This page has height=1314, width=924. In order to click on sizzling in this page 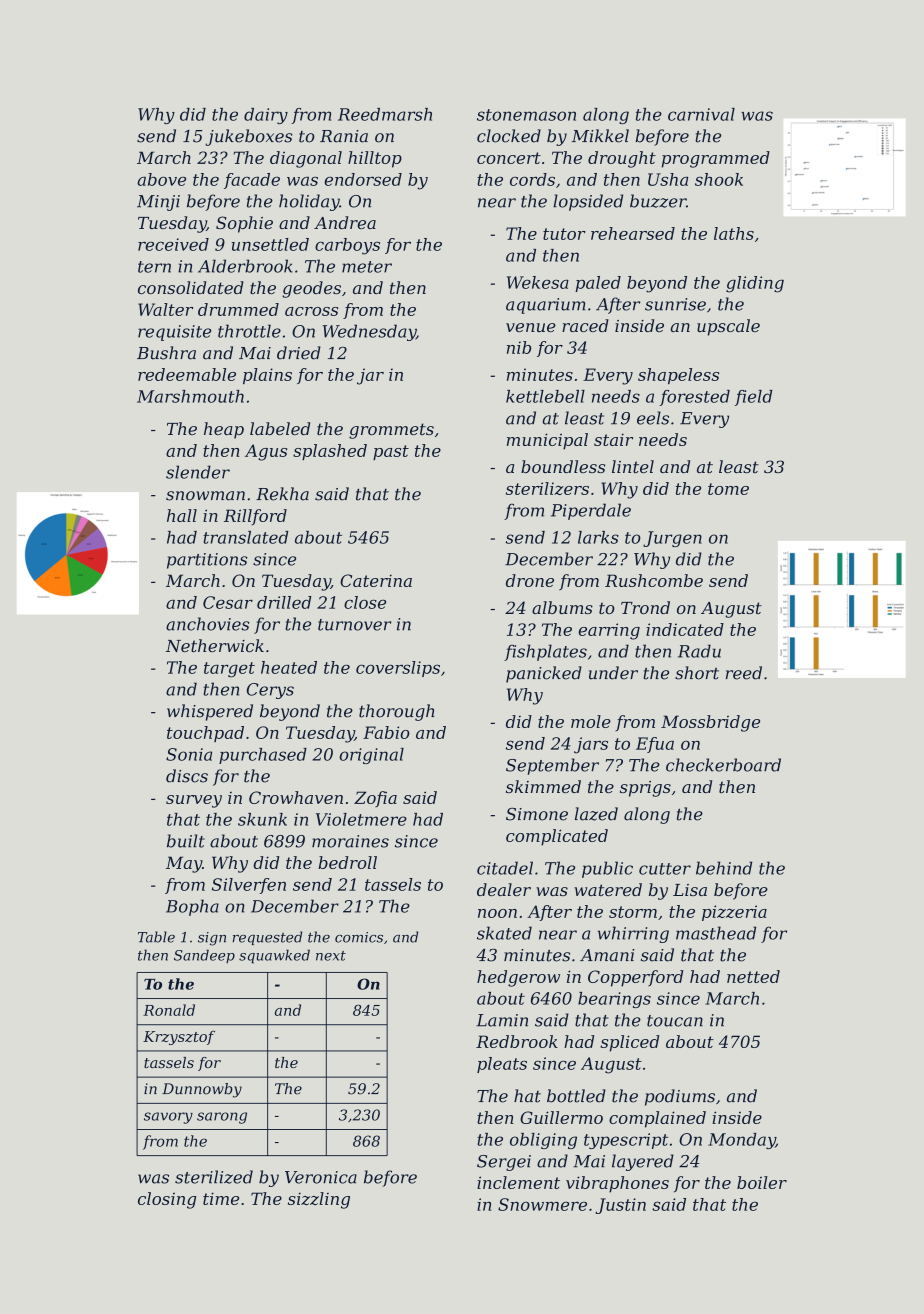, I will do `click(319, 1200)`.
